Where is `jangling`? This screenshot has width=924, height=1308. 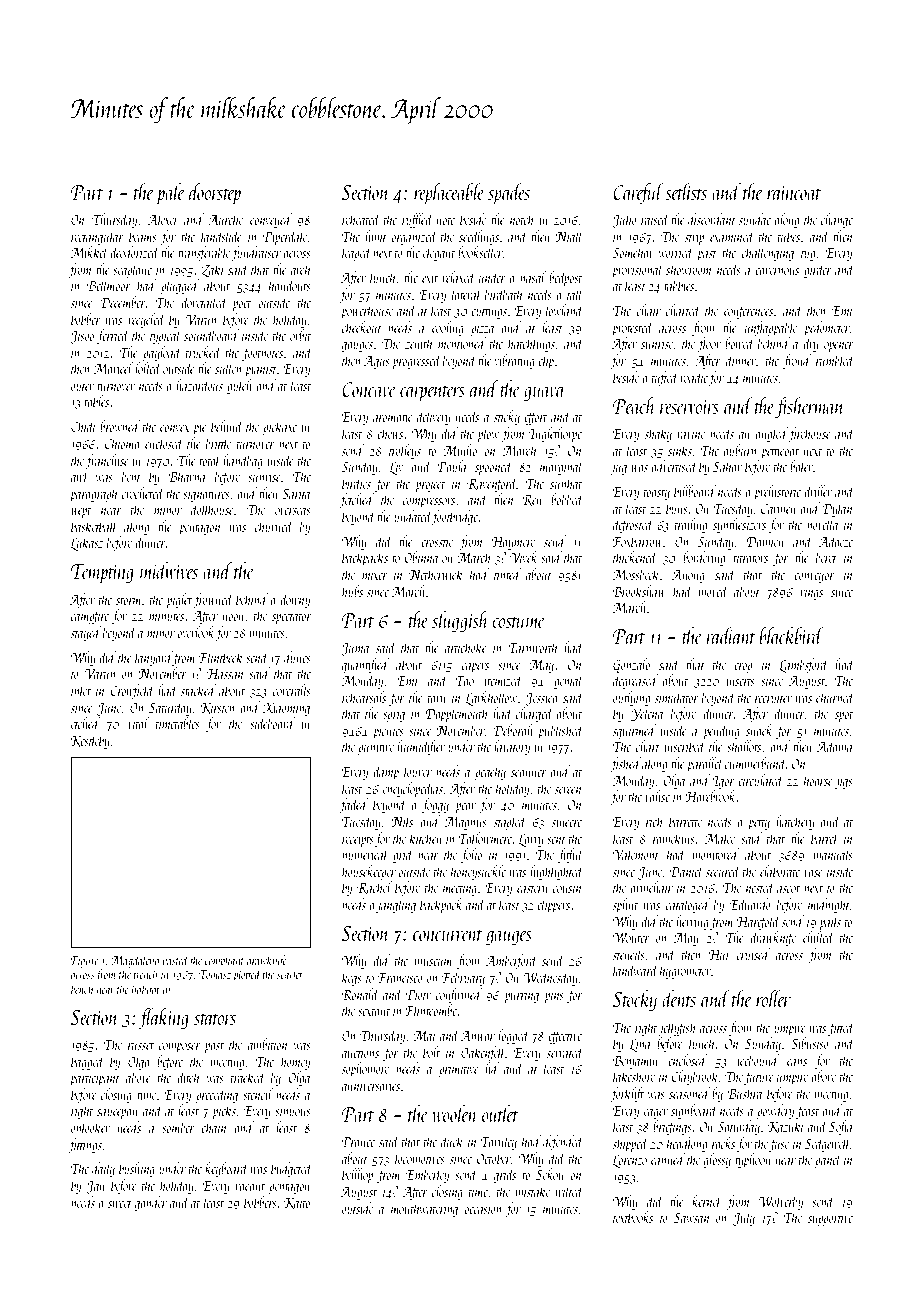
jangling is located at coordinates (396, 905).
